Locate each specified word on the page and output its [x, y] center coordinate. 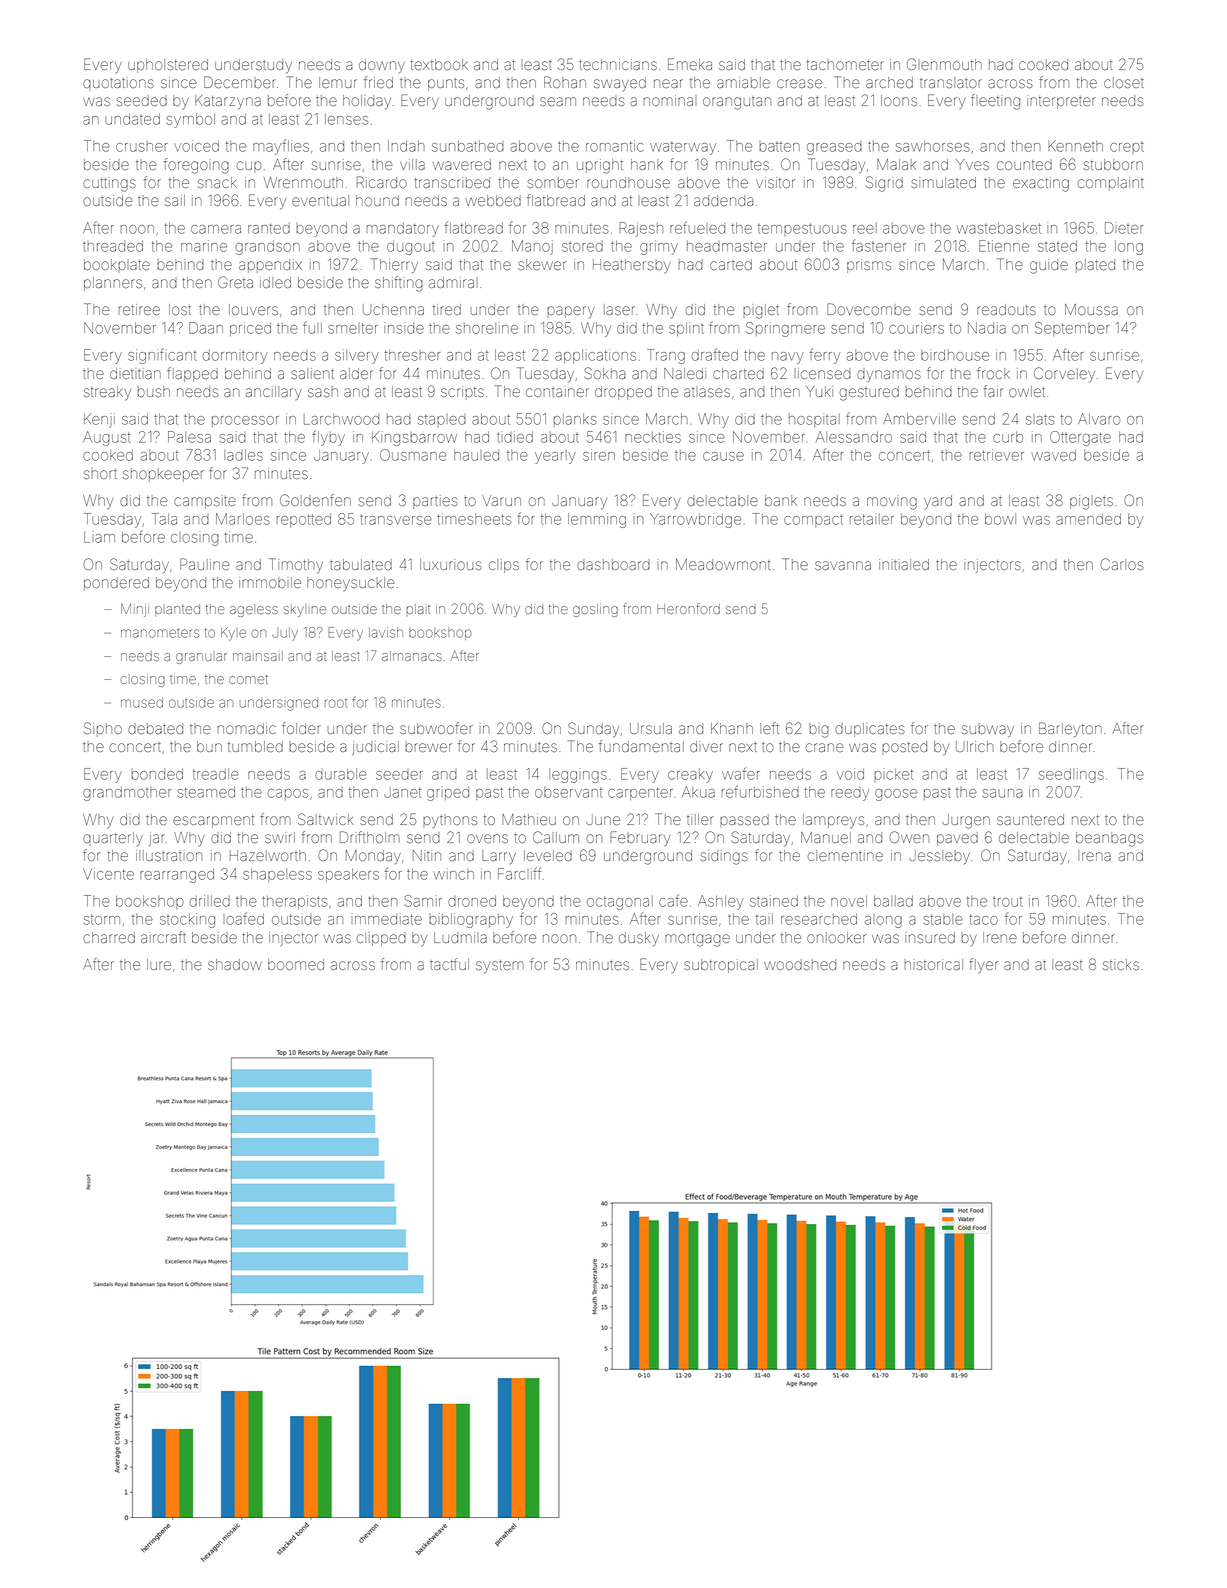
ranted [269, 228]
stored [582, 246]
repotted [304, 520]
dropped [623, 393]
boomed [296, 964]
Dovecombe [868, 309]
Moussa [1091, 309]
